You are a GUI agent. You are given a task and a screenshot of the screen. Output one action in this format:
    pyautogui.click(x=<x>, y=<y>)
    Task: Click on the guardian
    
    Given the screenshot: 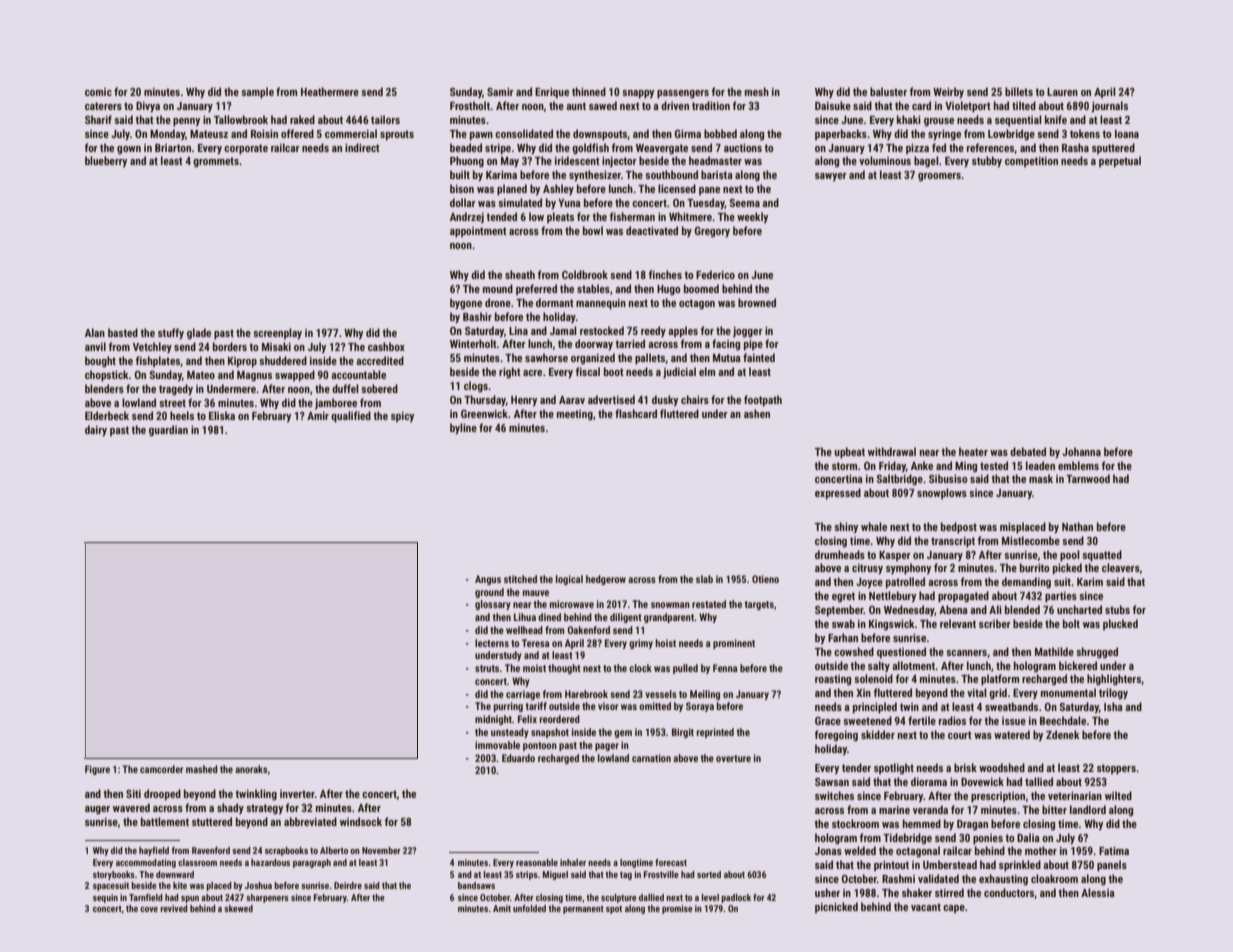 What is the action you would take?
    pyautogui.click(x=168, y=431)
